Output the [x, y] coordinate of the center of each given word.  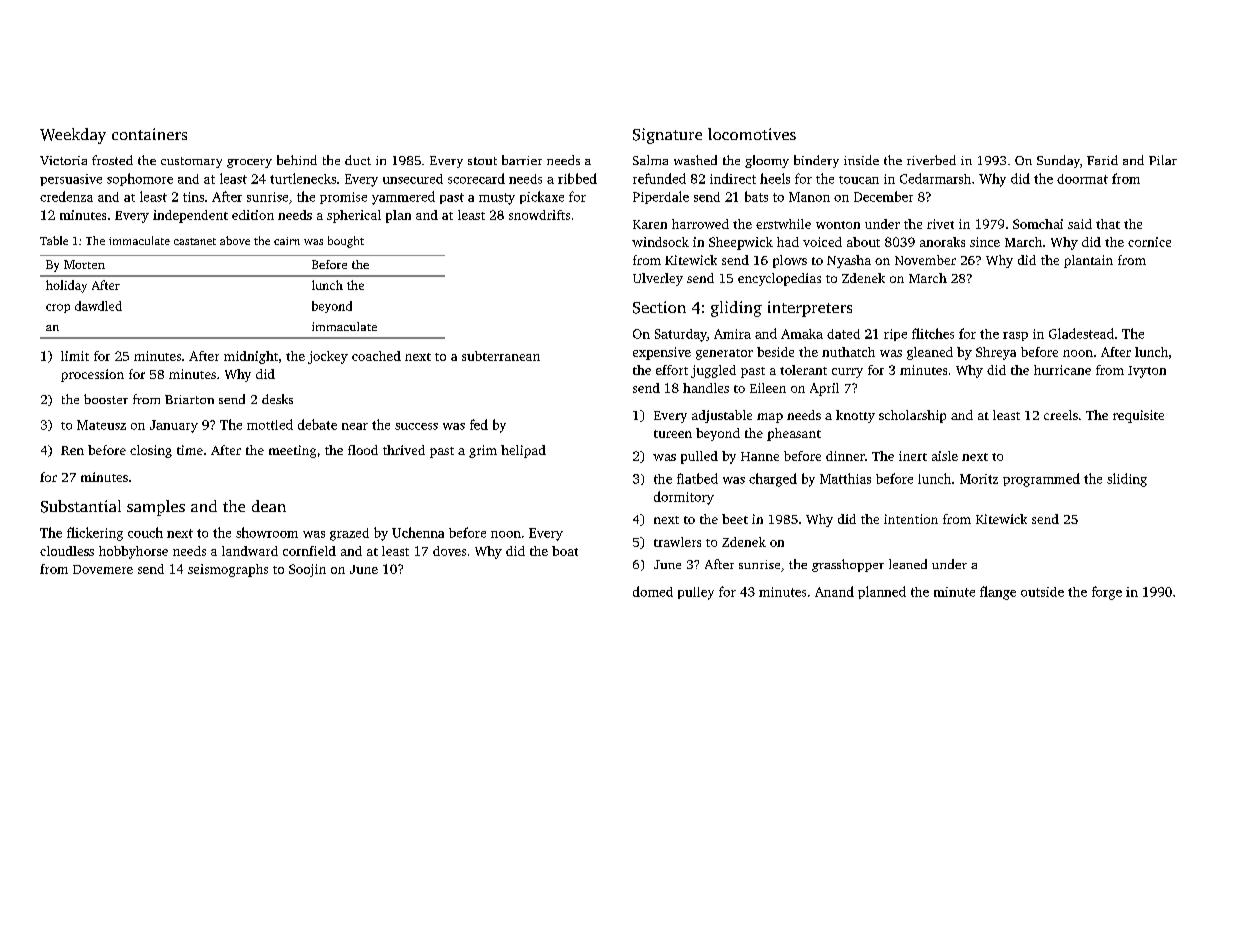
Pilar [1163, 160]
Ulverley [658, 279]
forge [1107, 593]
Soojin [307, 570]
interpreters [810, 309]
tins [193, 197]
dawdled [98, 306]
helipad [523, 451]
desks [277, 399]
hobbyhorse [133, 552]
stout [482, 161]
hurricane [1062, 370]
